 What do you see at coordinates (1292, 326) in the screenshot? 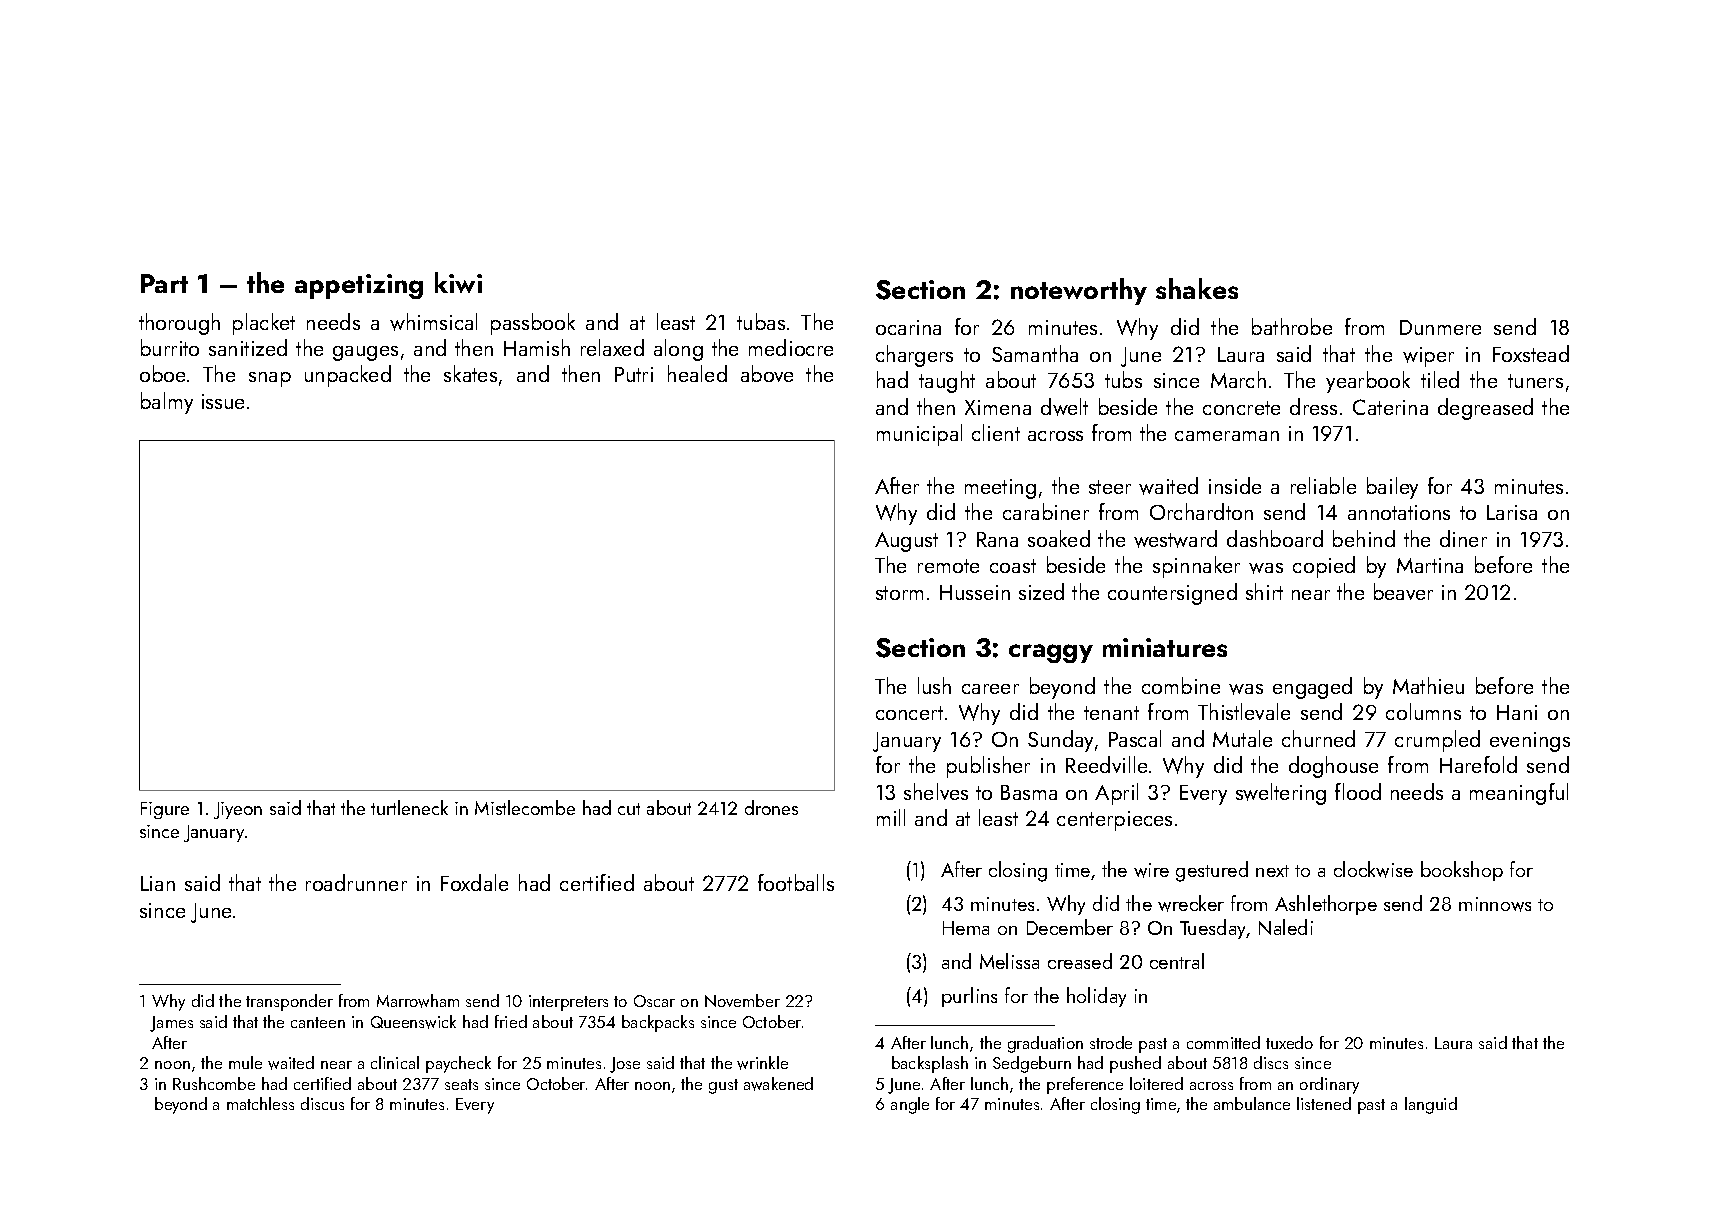
I see `bathrobe` at bounding box center [1292, 326].
